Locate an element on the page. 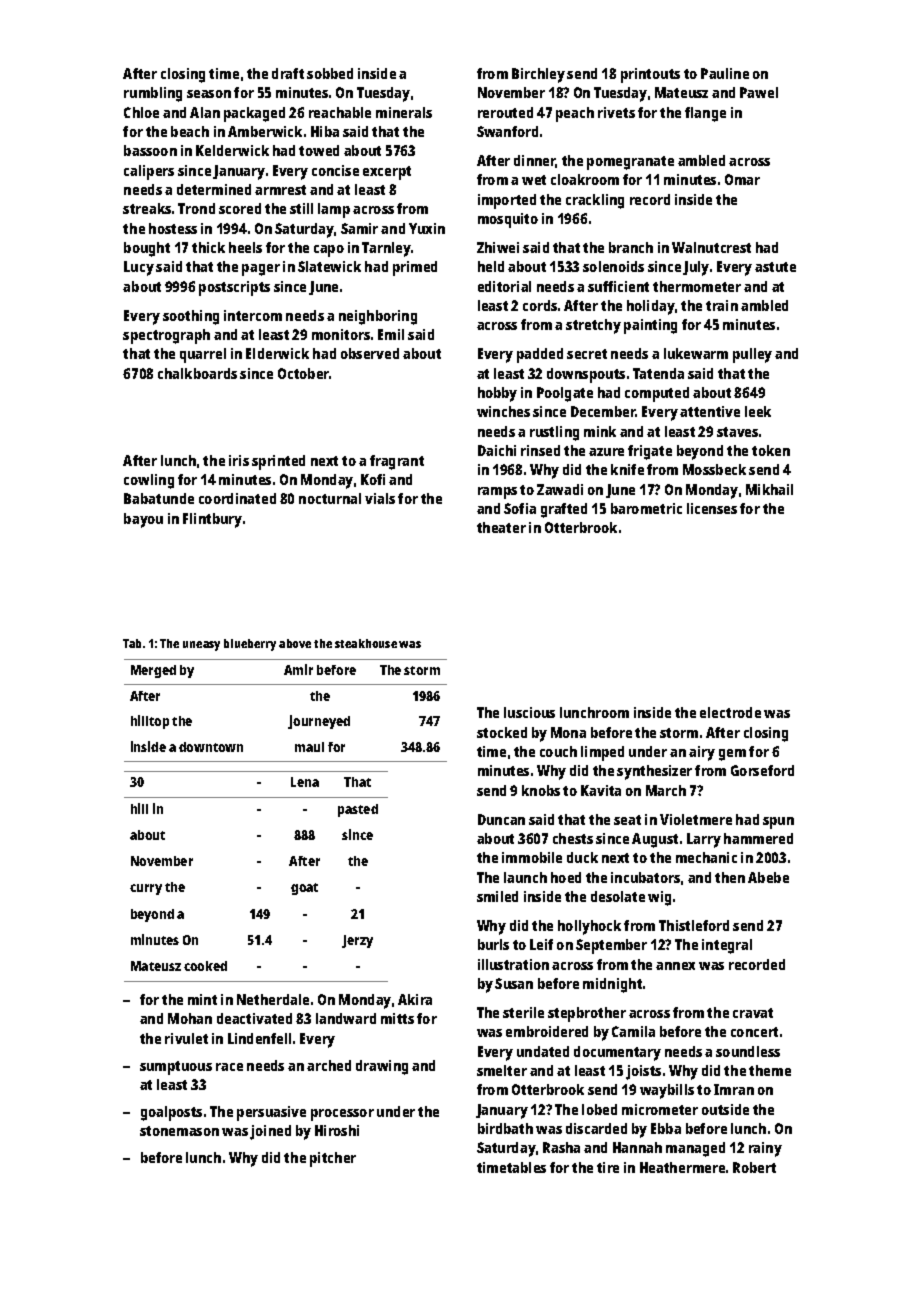 This image has height=1308, width=924. vials is located at coordinates (380, 498).
